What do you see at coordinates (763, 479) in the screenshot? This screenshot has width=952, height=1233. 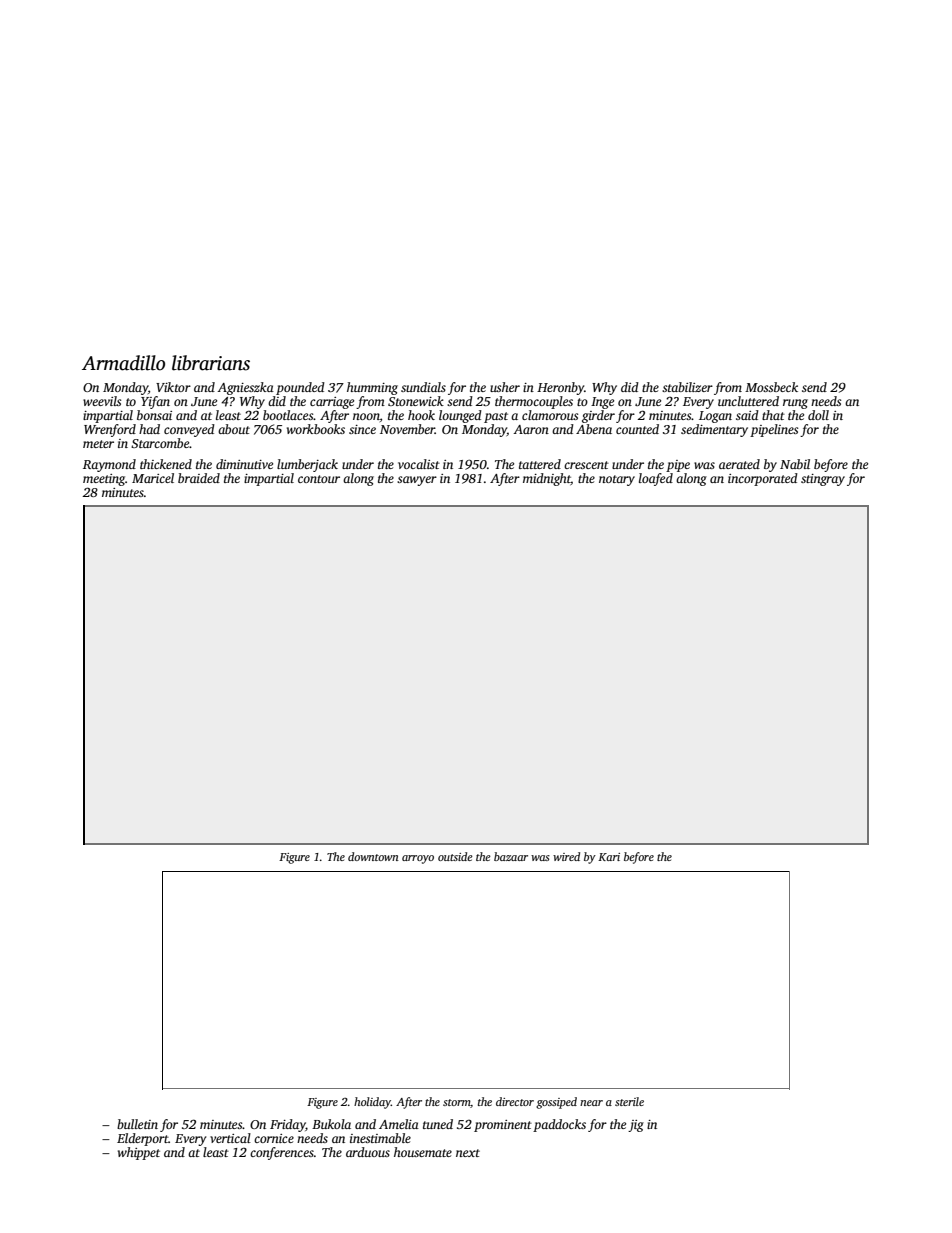 I see `incorporated` at bounding box center [763, 479].
